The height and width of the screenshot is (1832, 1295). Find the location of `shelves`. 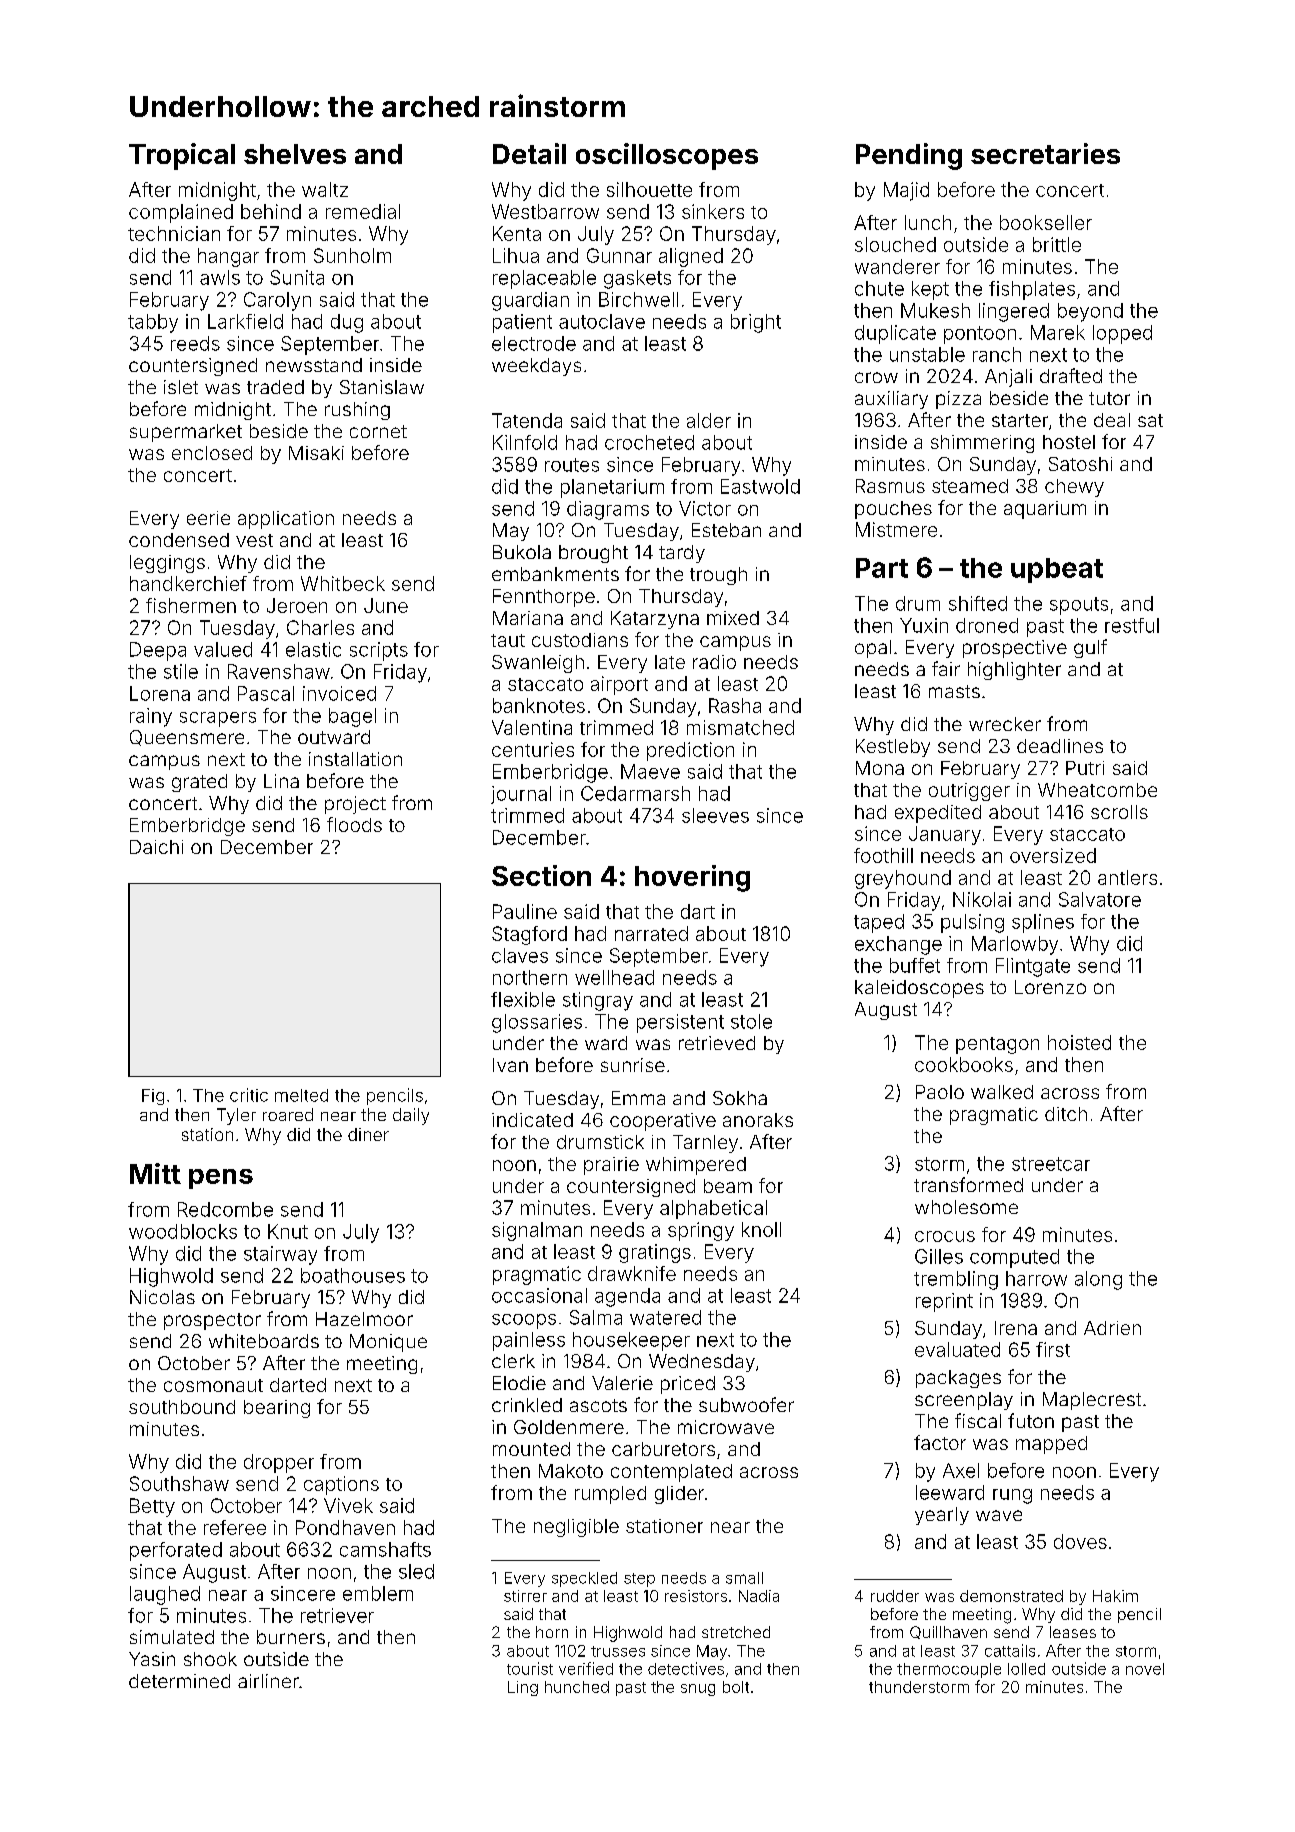

shelves is located at coordinates (295, 154).
